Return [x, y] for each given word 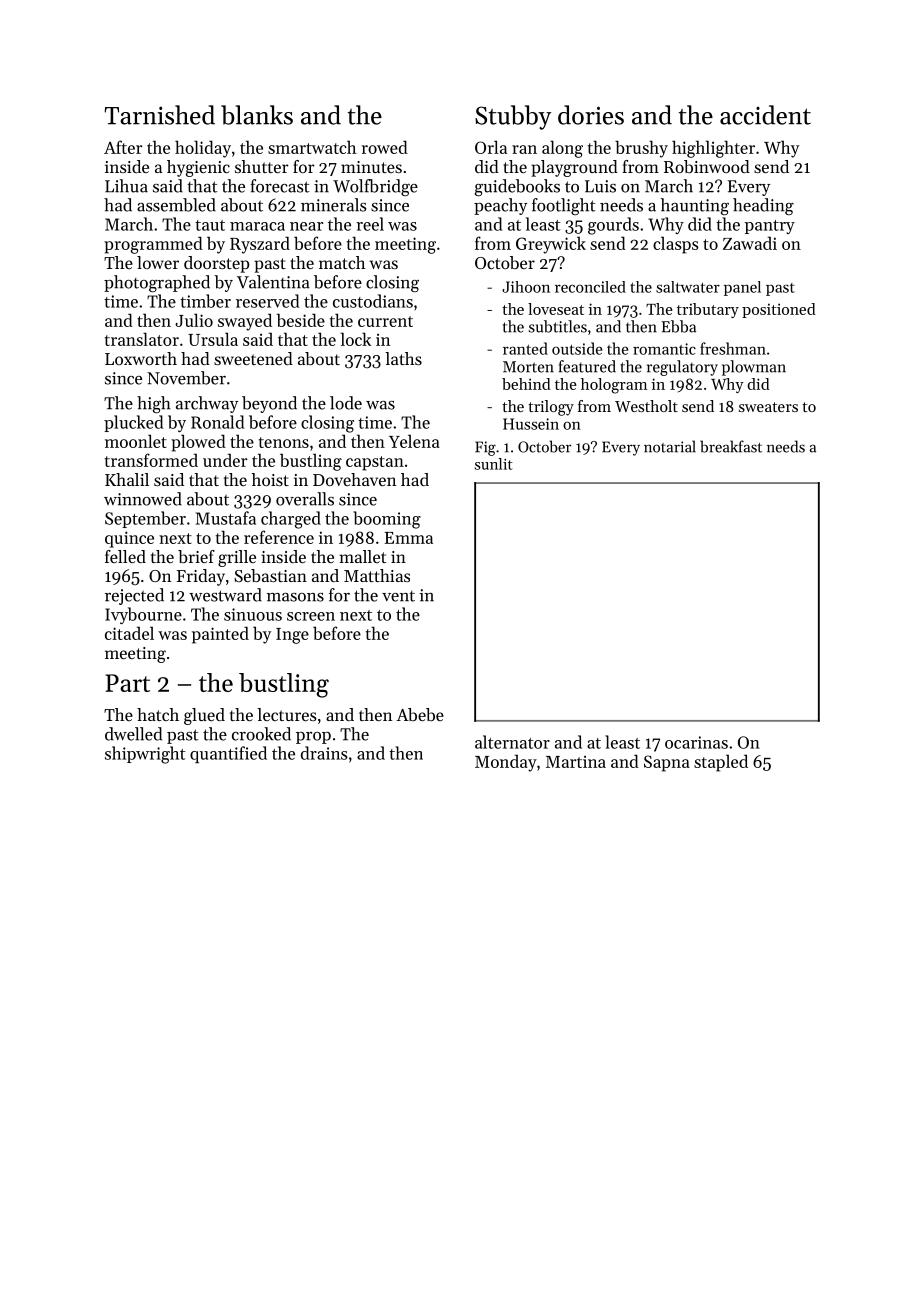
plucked [133, 423]
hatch [158, 714]
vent [398, 596]
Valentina [273, 282]
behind [526, 384]
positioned [779, 310]
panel [742, 288]
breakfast [731, 446]
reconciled [590, 287]
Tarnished [160, 115]
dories [591, 115]
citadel [129, 633]
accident [765, 115]
